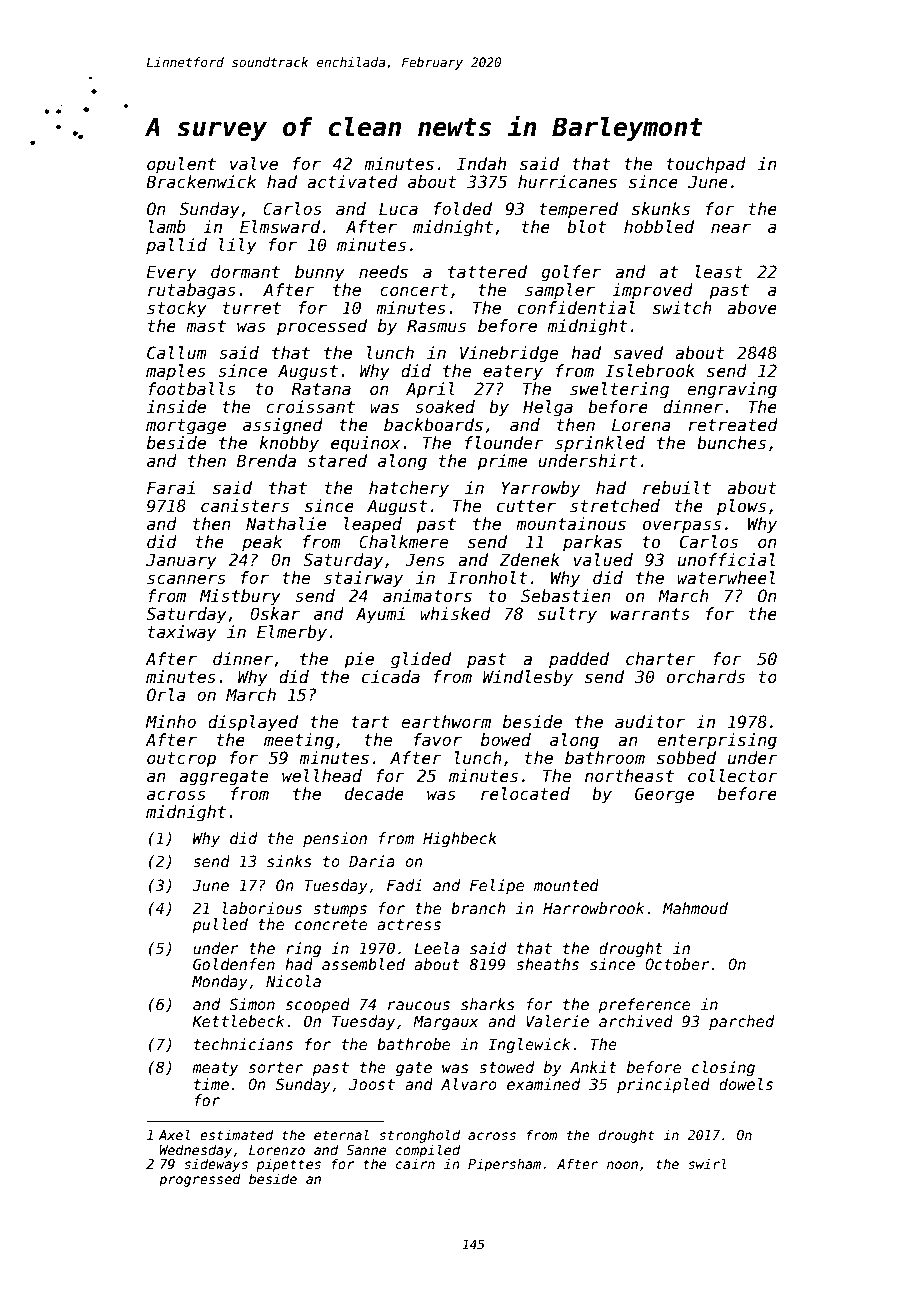  What do you see at coordinates (352, 182) in the screenshot?
I see `activated` at bounding box center [352, 182].
